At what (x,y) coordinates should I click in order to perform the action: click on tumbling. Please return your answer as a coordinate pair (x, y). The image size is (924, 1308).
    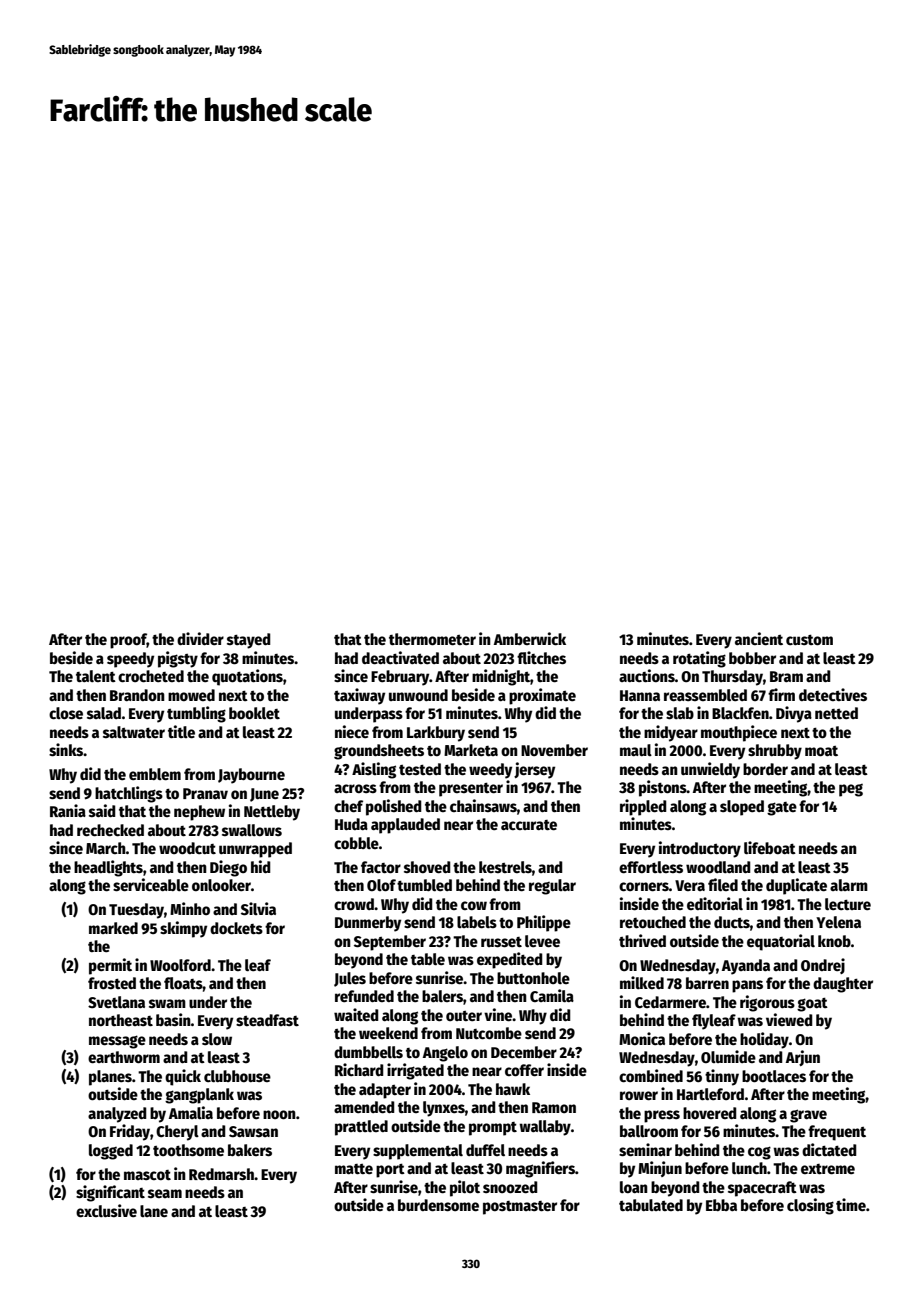
    Looking at the image, I should click on (196, 714).
